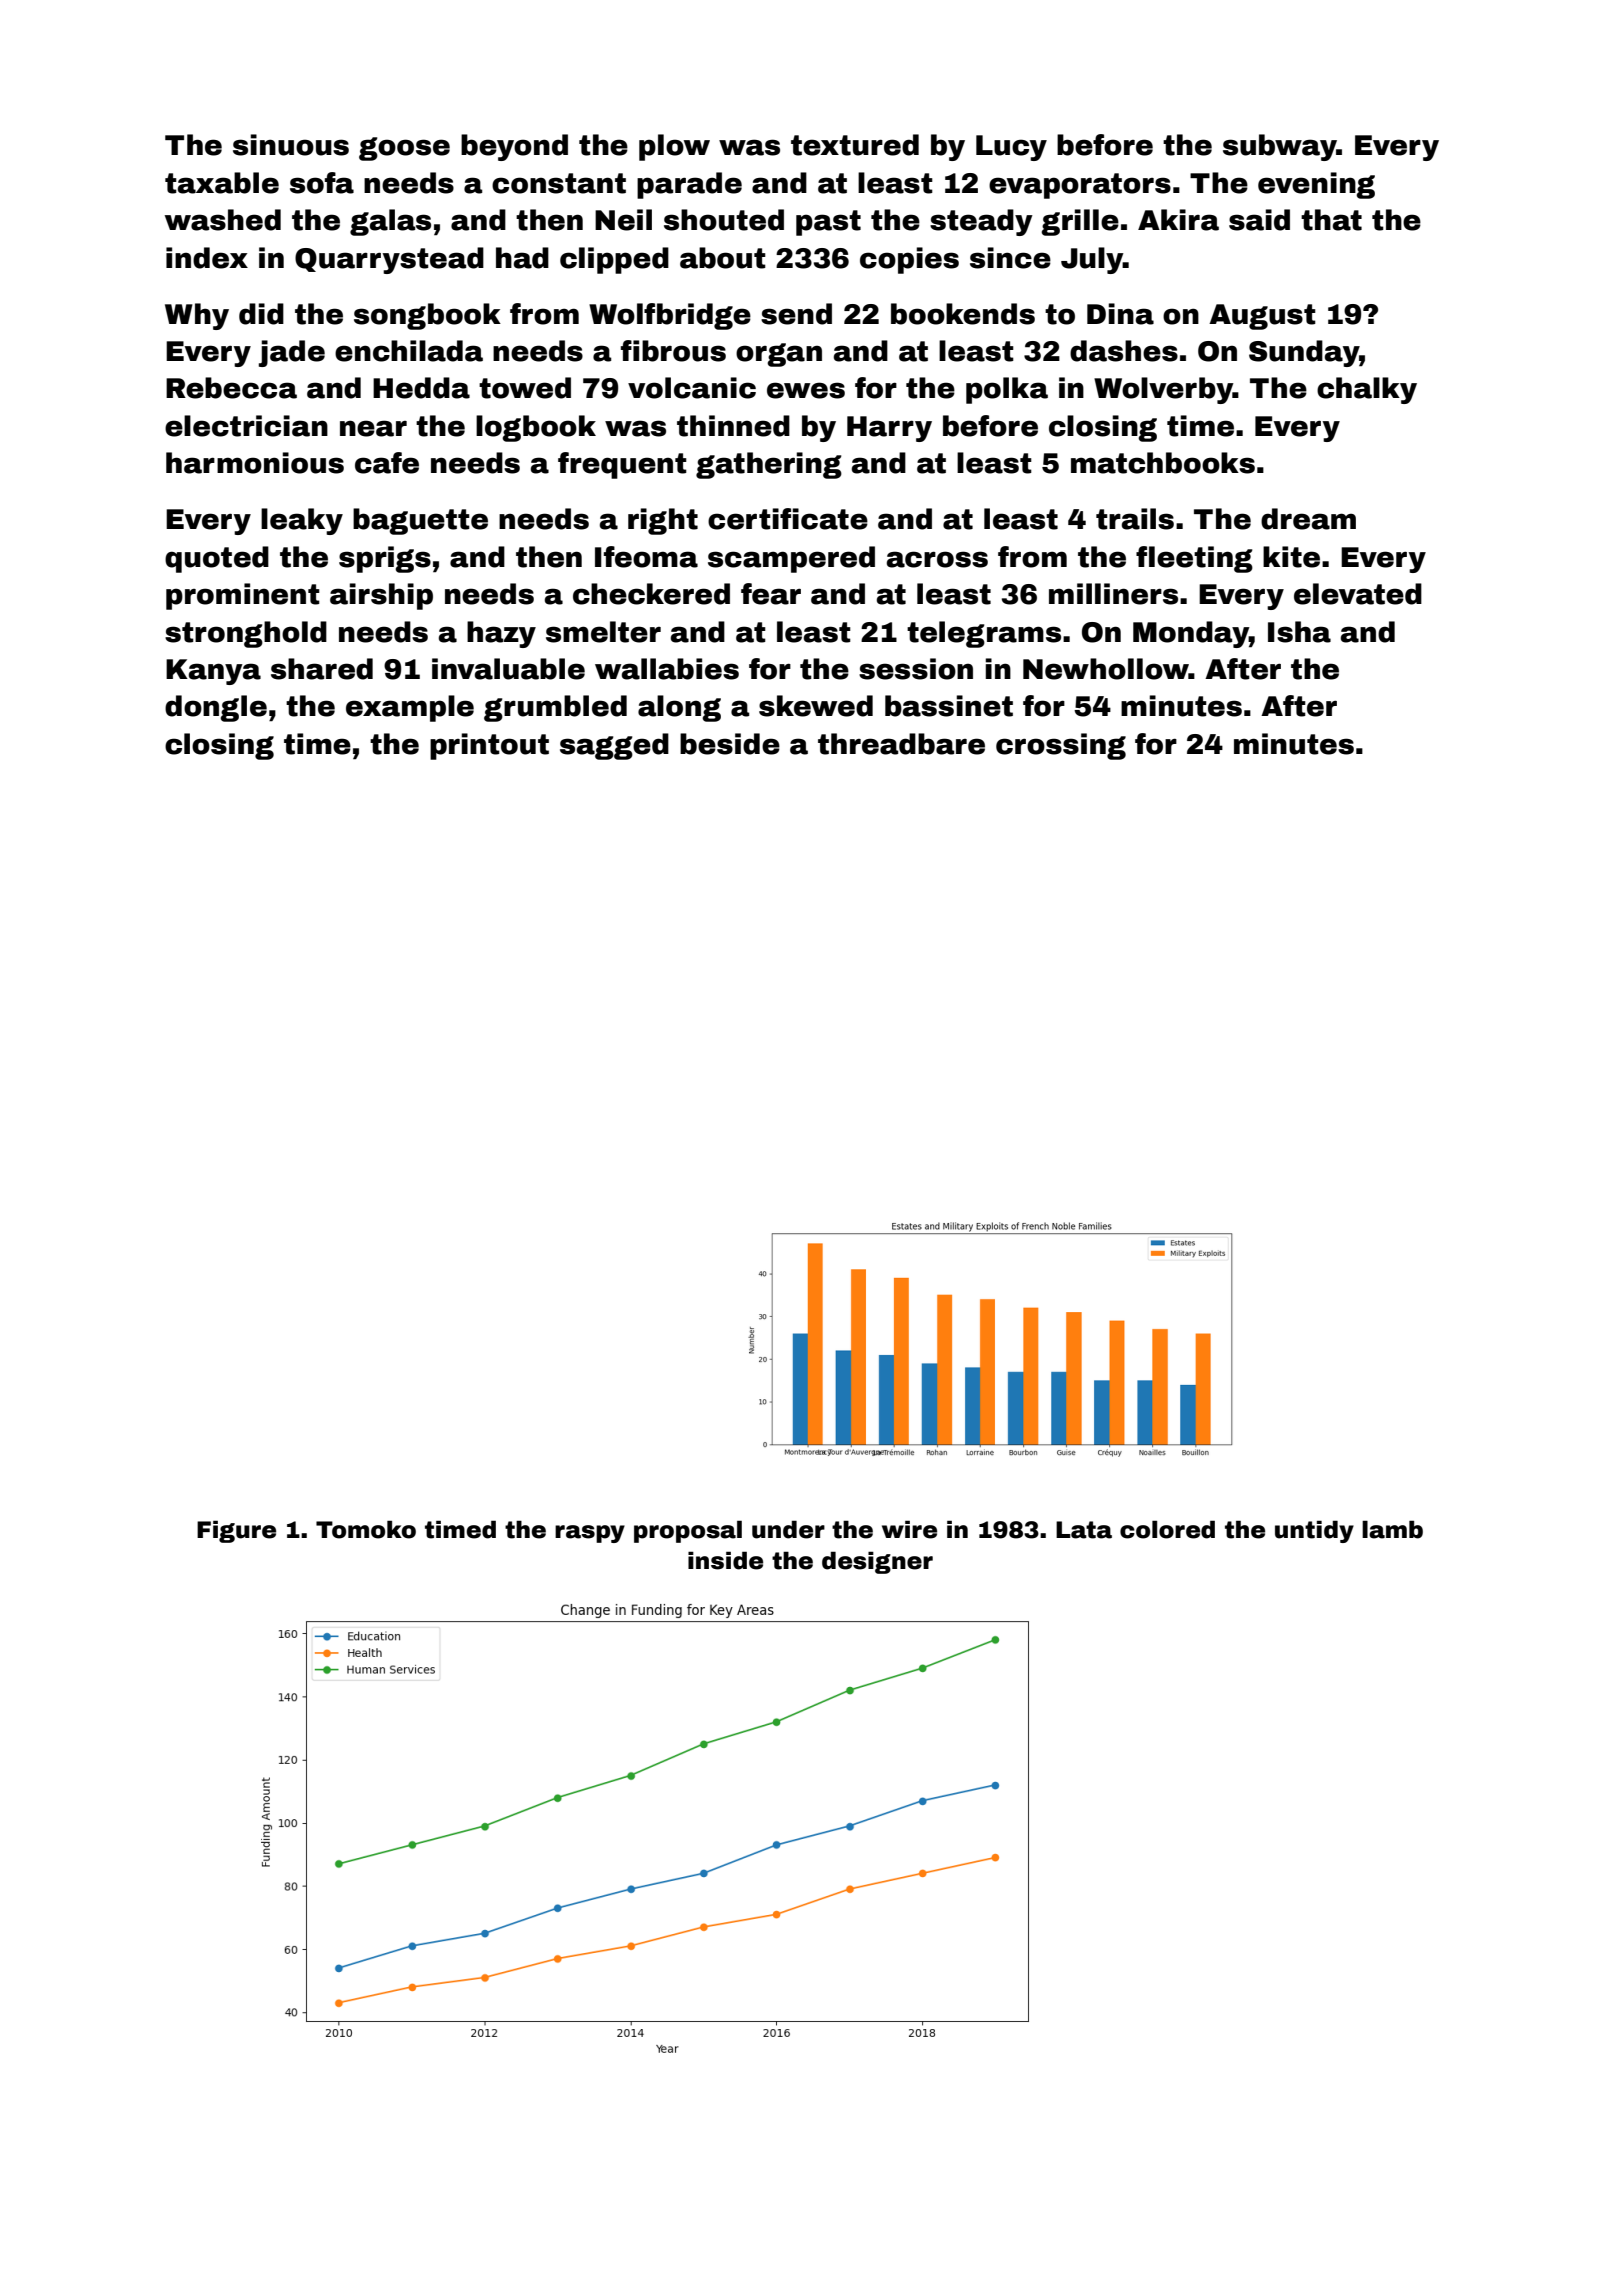  I want to click on dongle, so click(216, 708).
